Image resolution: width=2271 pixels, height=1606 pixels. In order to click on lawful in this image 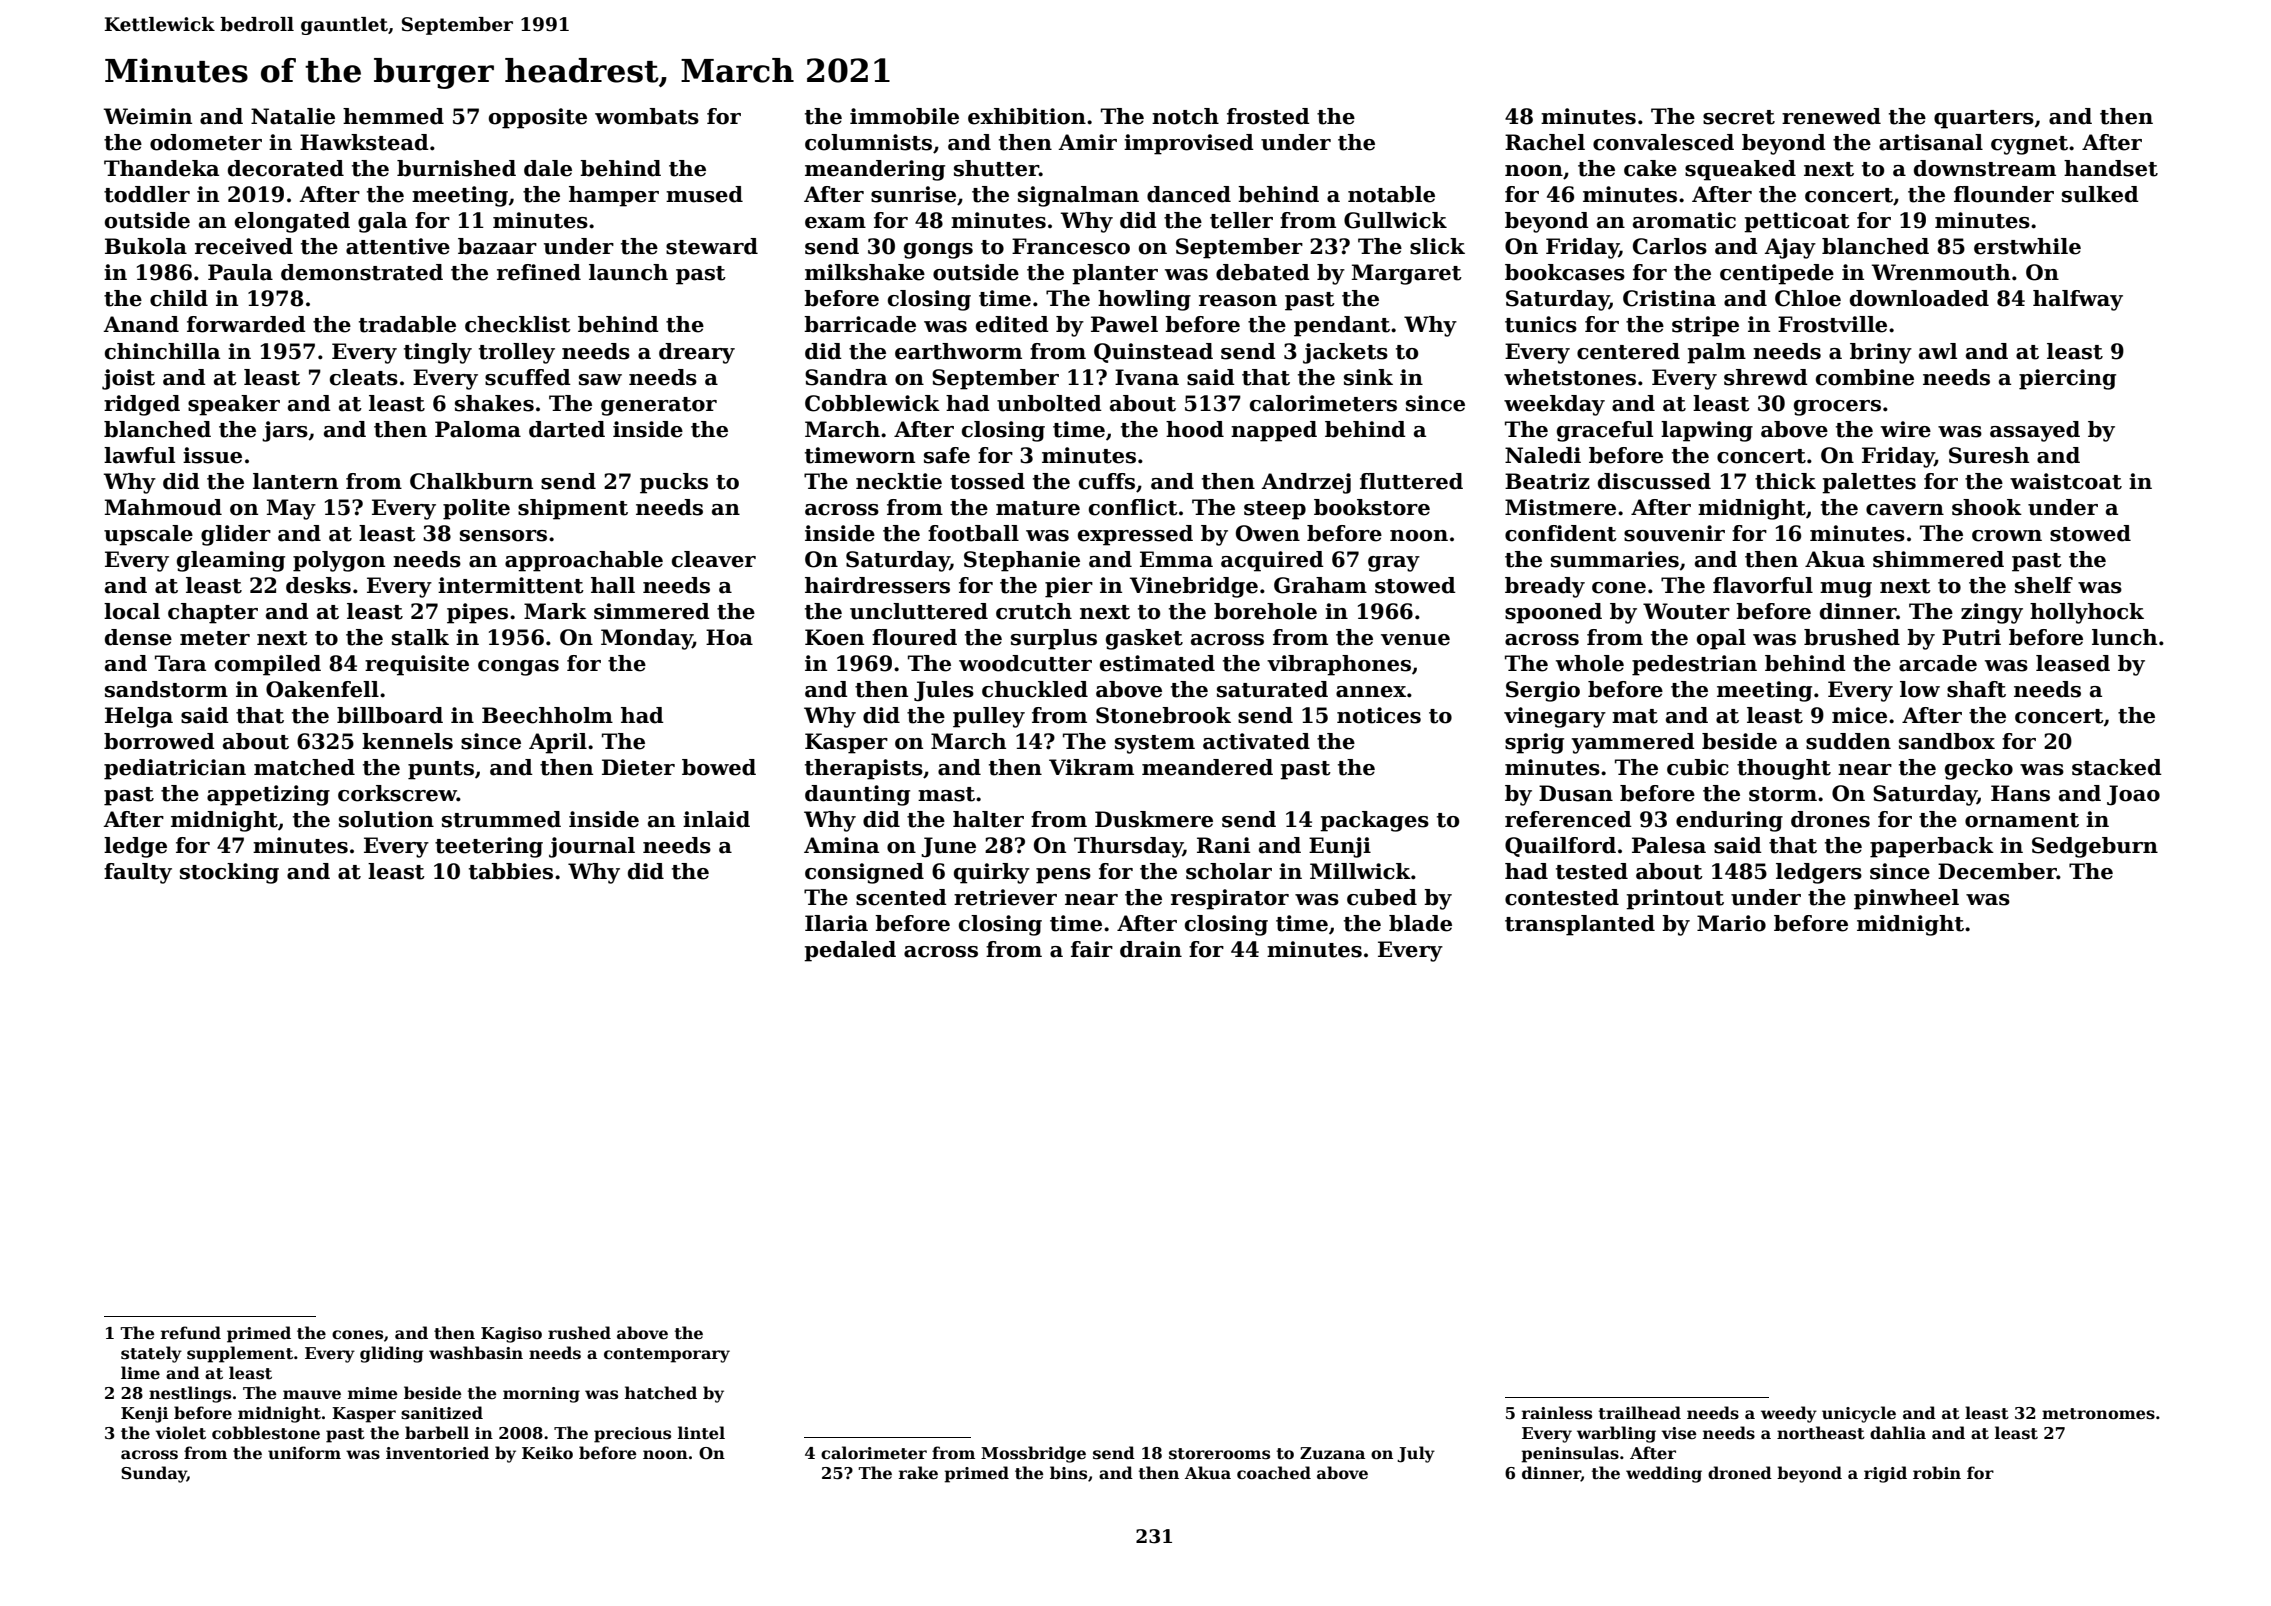, I will do `click(139, 455)`.
